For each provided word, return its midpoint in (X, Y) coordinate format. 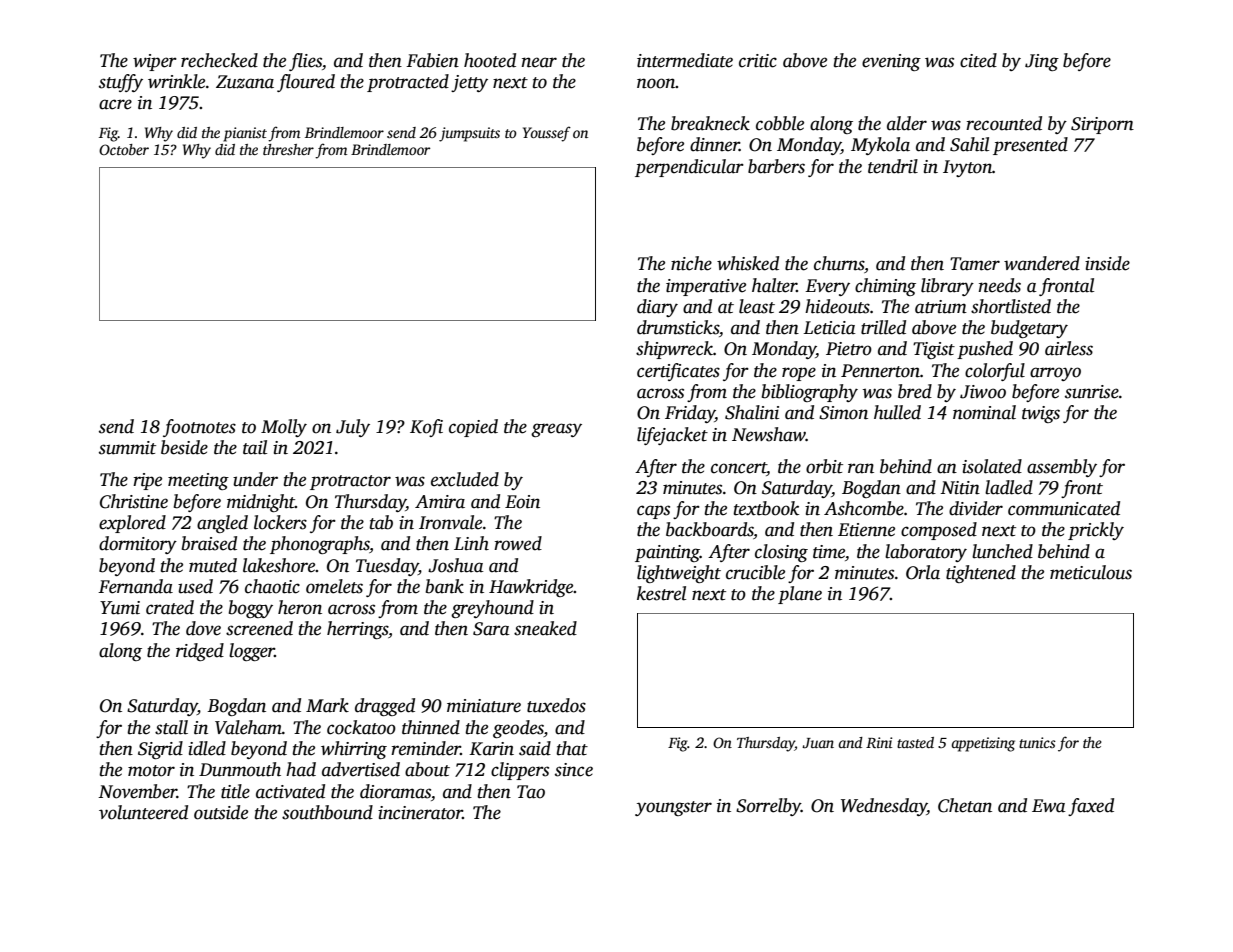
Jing (1042, 62)
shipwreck (674, 350)
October (124, 149)
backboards (710, 530)
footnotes (199, 428)
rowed (518, 543)
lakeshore (279, 565)
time (829, 552)
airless (1069, 348)
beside (184, 447)
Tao (531, 792)
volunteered (143, 812)
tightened (981, 574)
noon (656, 83)
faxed (1091, 807)
